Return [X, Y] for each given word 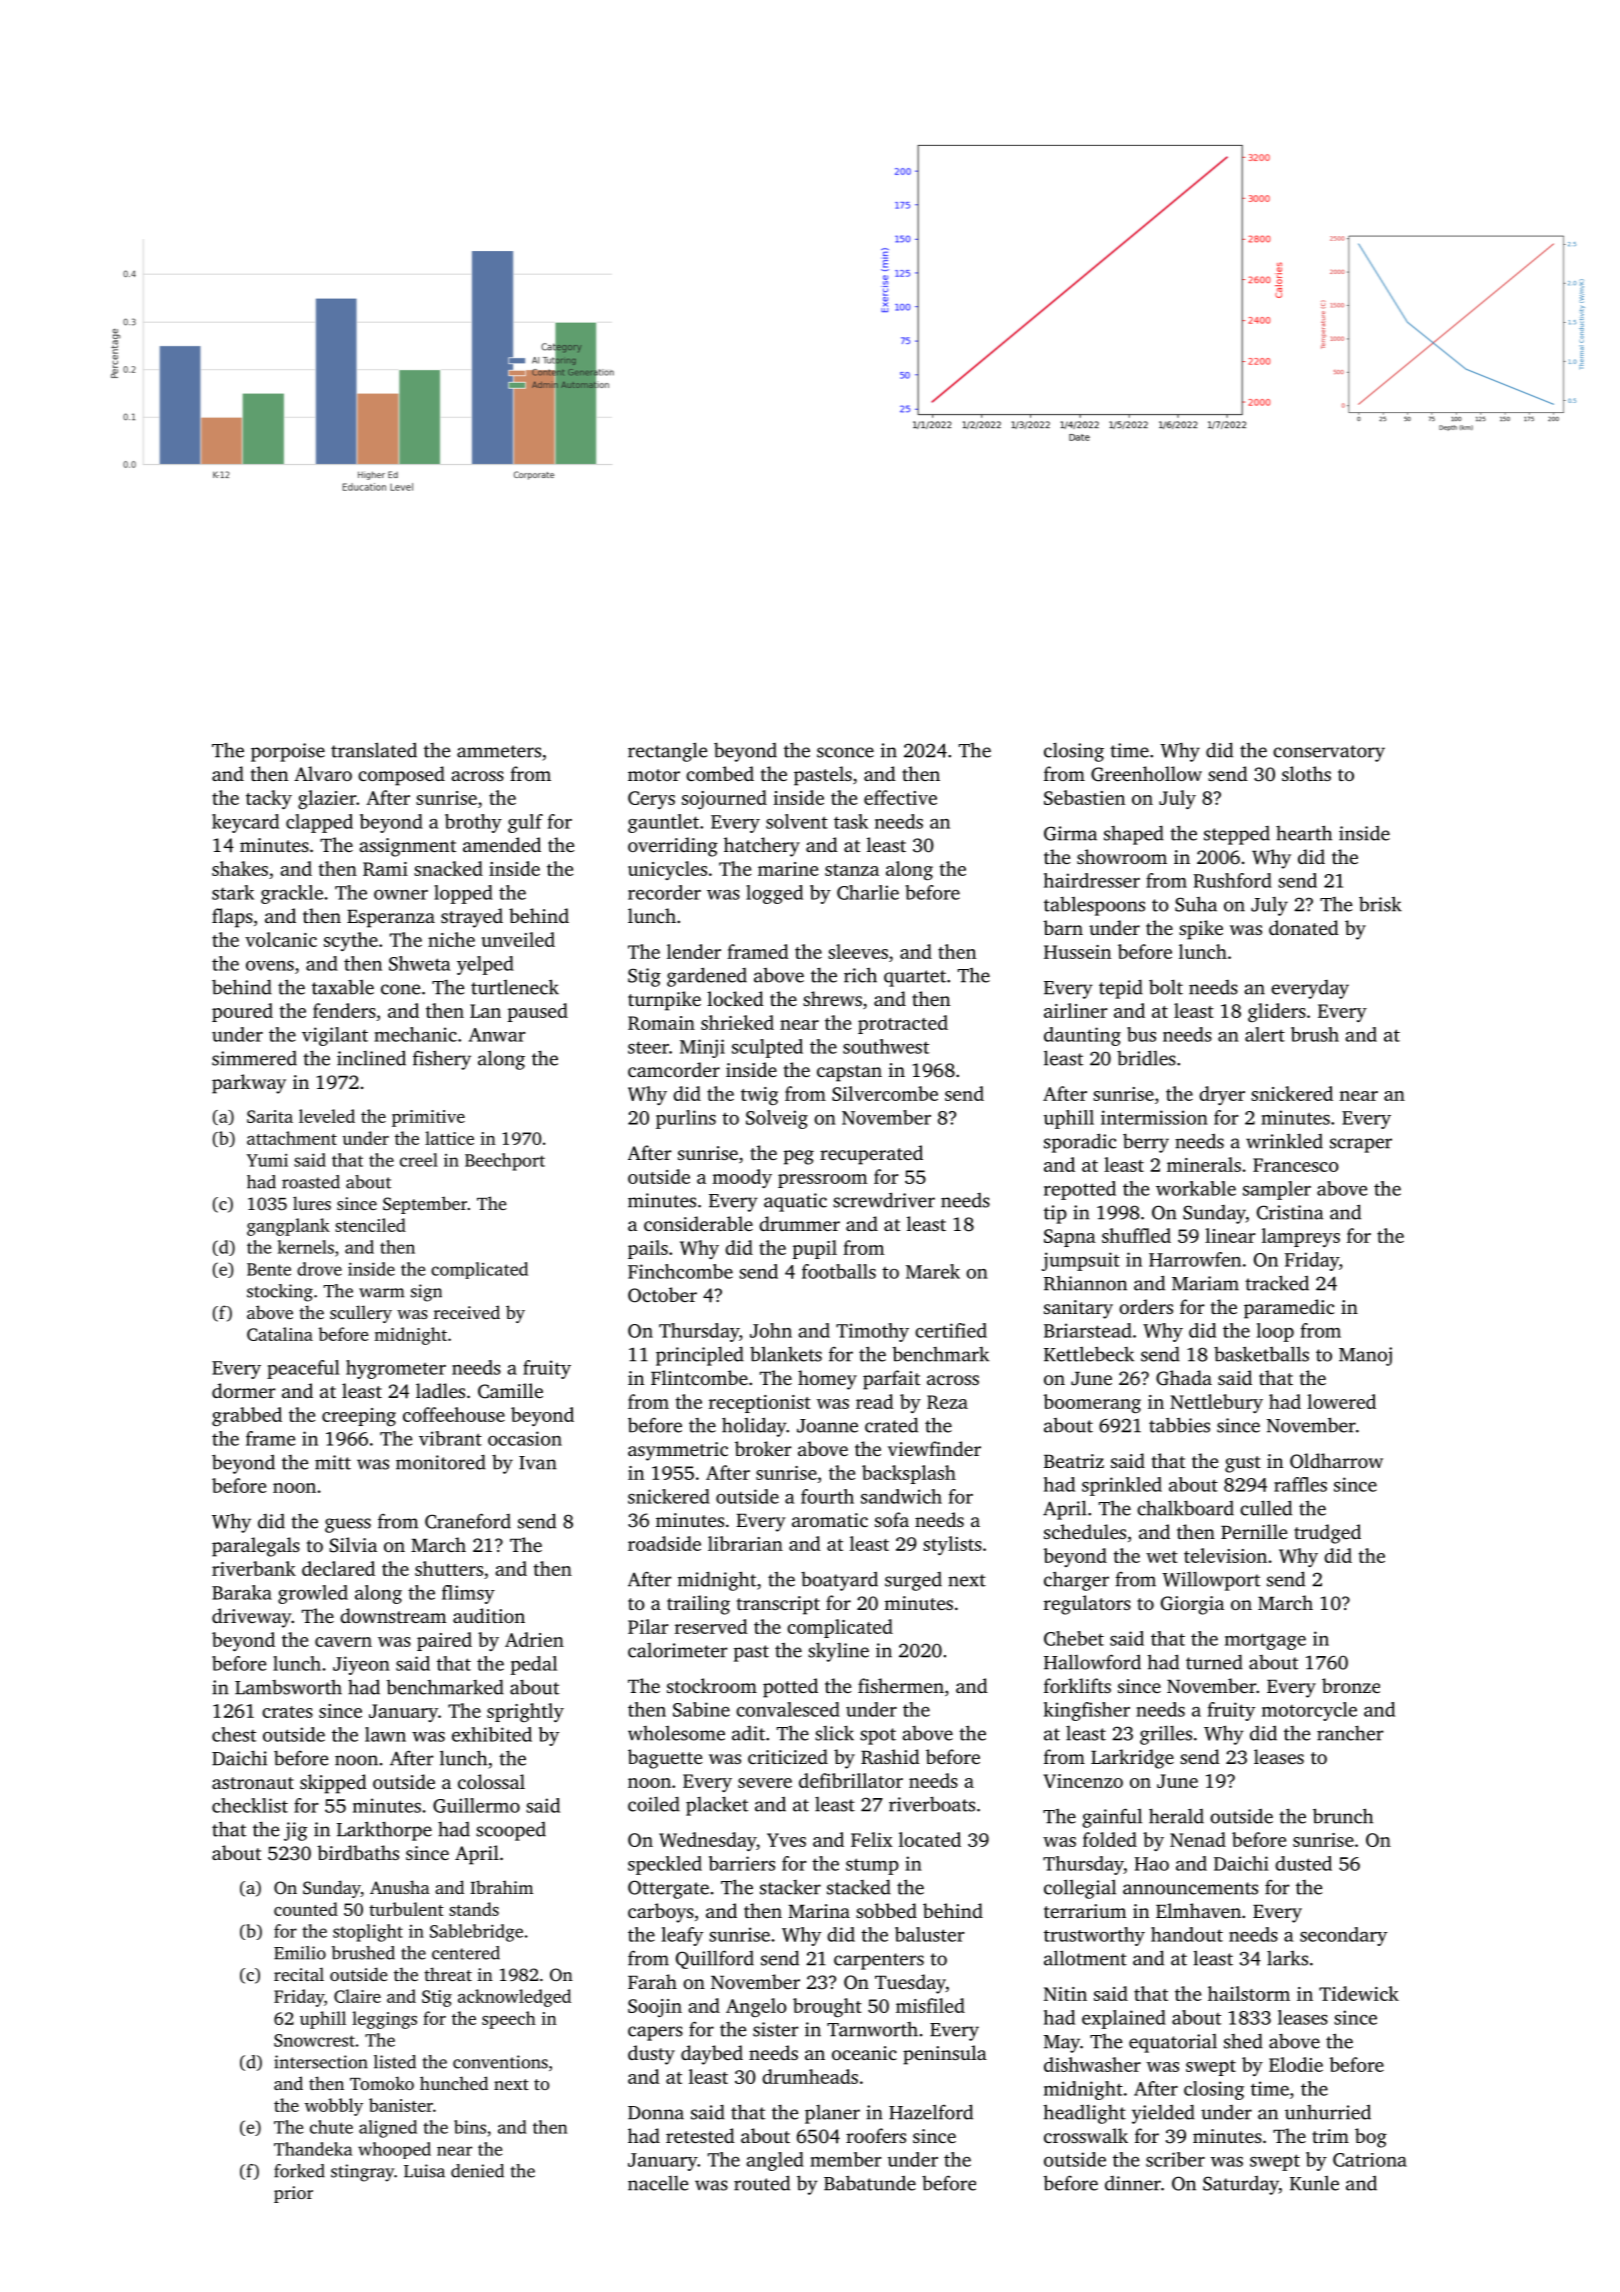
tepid [1121, 989]
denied [477, 2171]
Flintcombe [699, 1377]
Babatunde [870, 2183]
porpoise [288, 752]
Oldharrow [1336, 1461]
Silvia [353, 1545]
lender [694, 951]
